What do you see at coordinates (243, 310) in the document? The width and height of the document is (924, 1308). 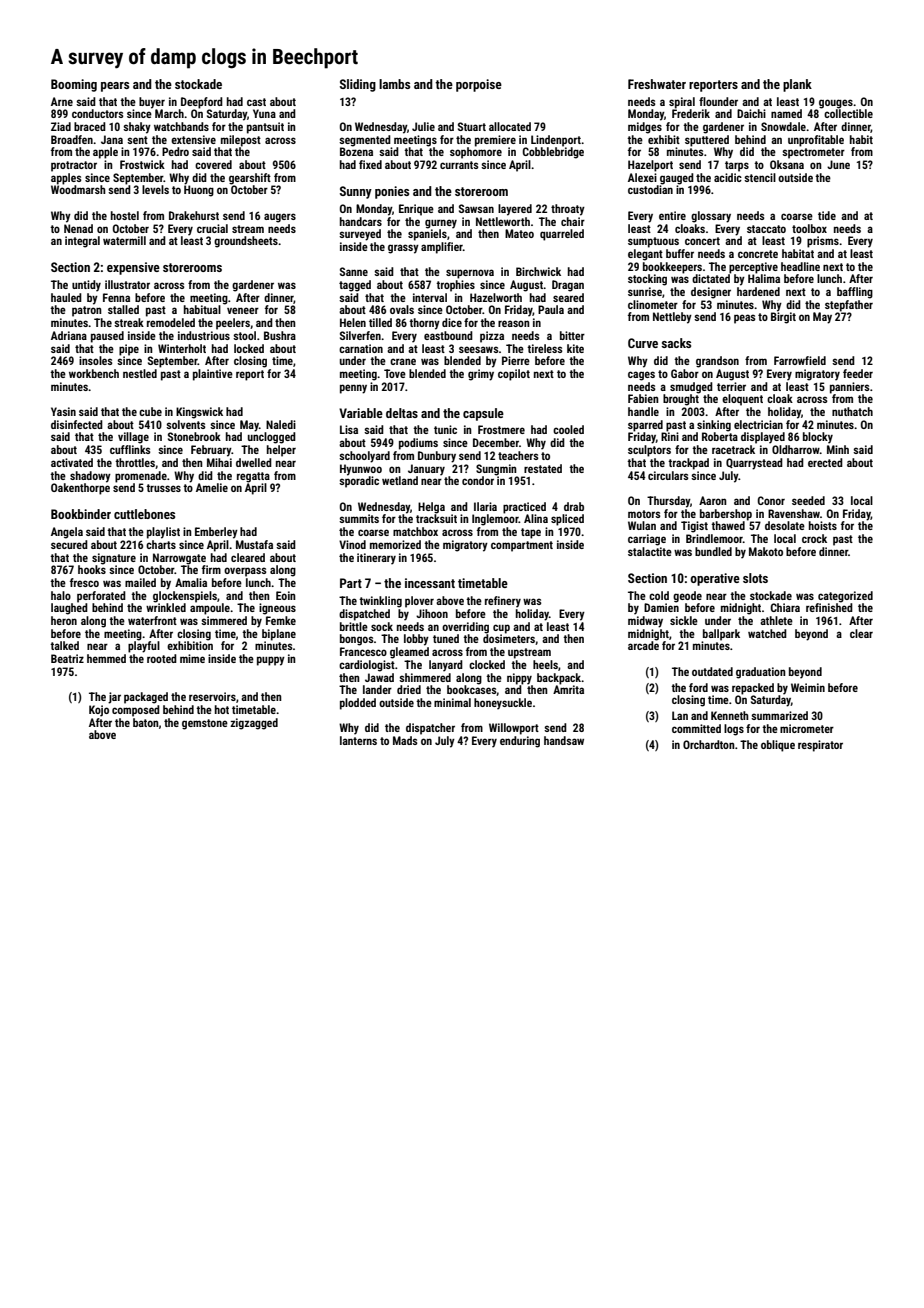 I see `veneer` at bounding box center [243, 310].
